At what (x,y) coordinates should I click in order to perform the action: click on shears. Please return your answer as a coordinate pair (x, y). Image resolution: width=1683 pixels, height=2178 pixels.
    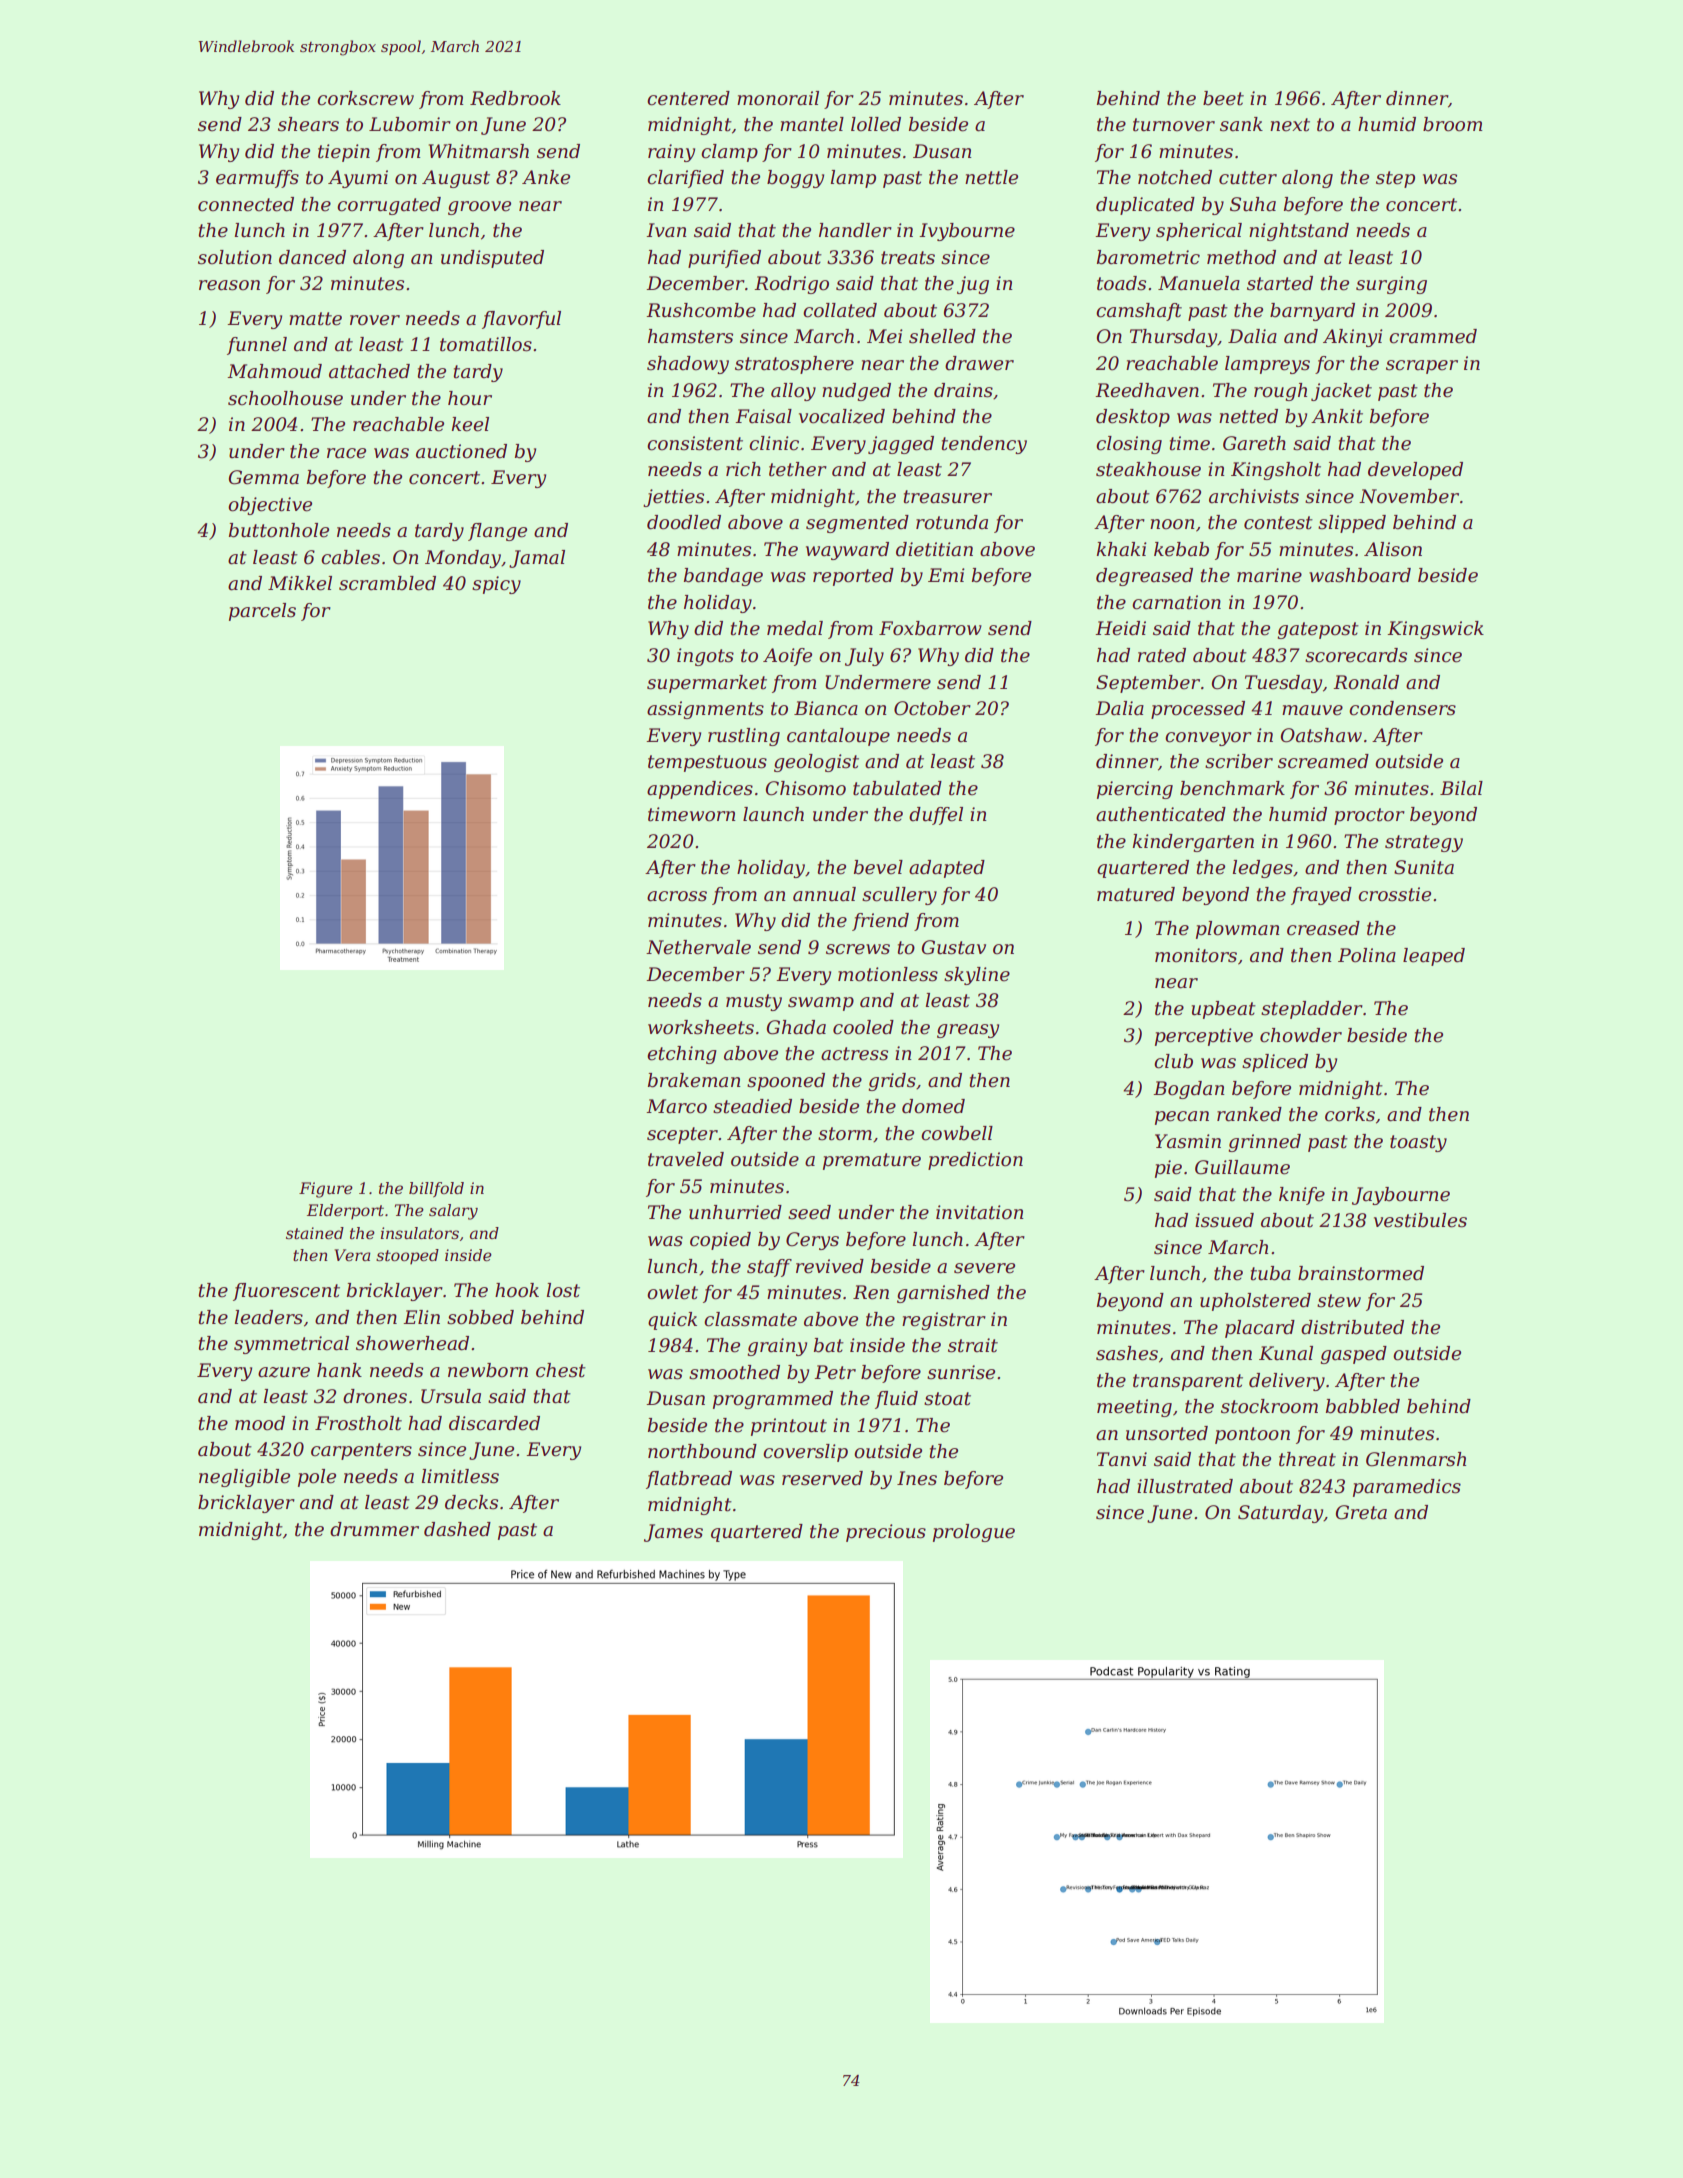
    Looking at the image, I should click on (308, 124).
